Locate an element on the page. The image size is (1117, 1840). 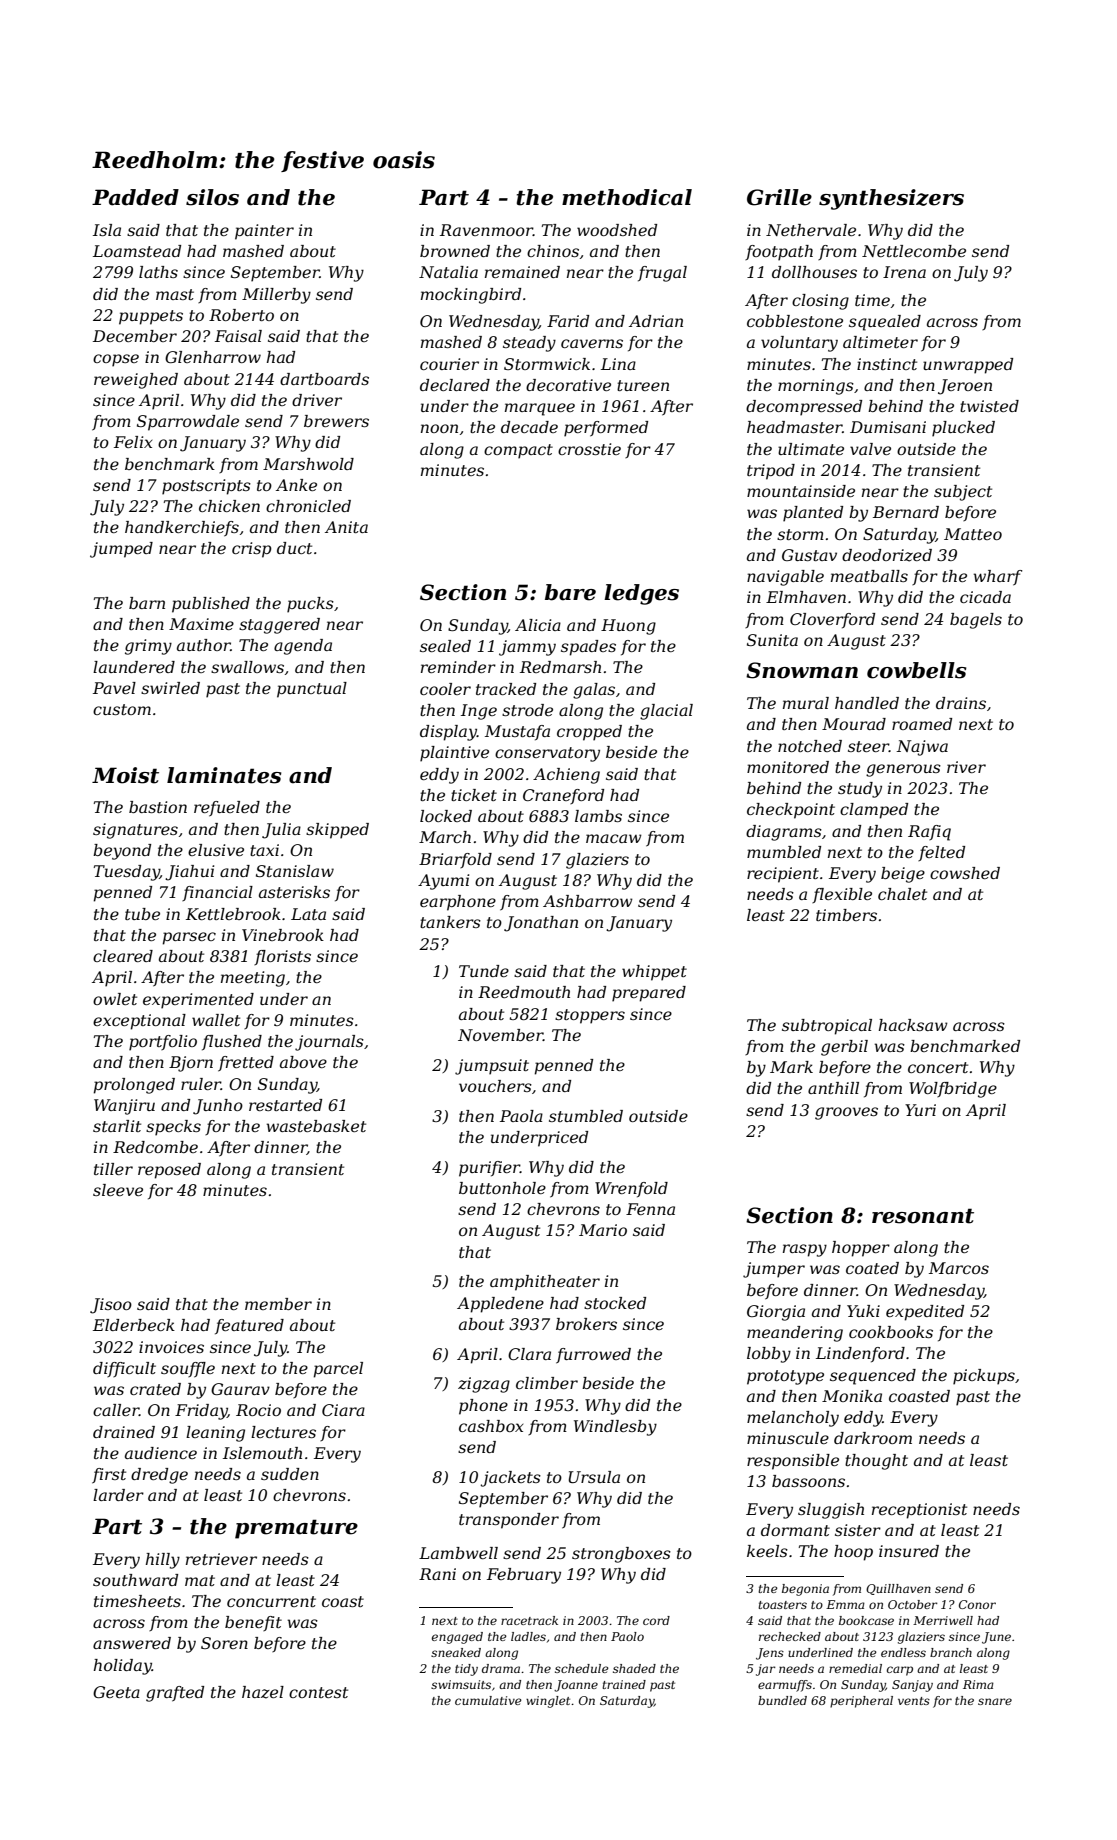
synthesizers is located at coordinates (891, 199).
